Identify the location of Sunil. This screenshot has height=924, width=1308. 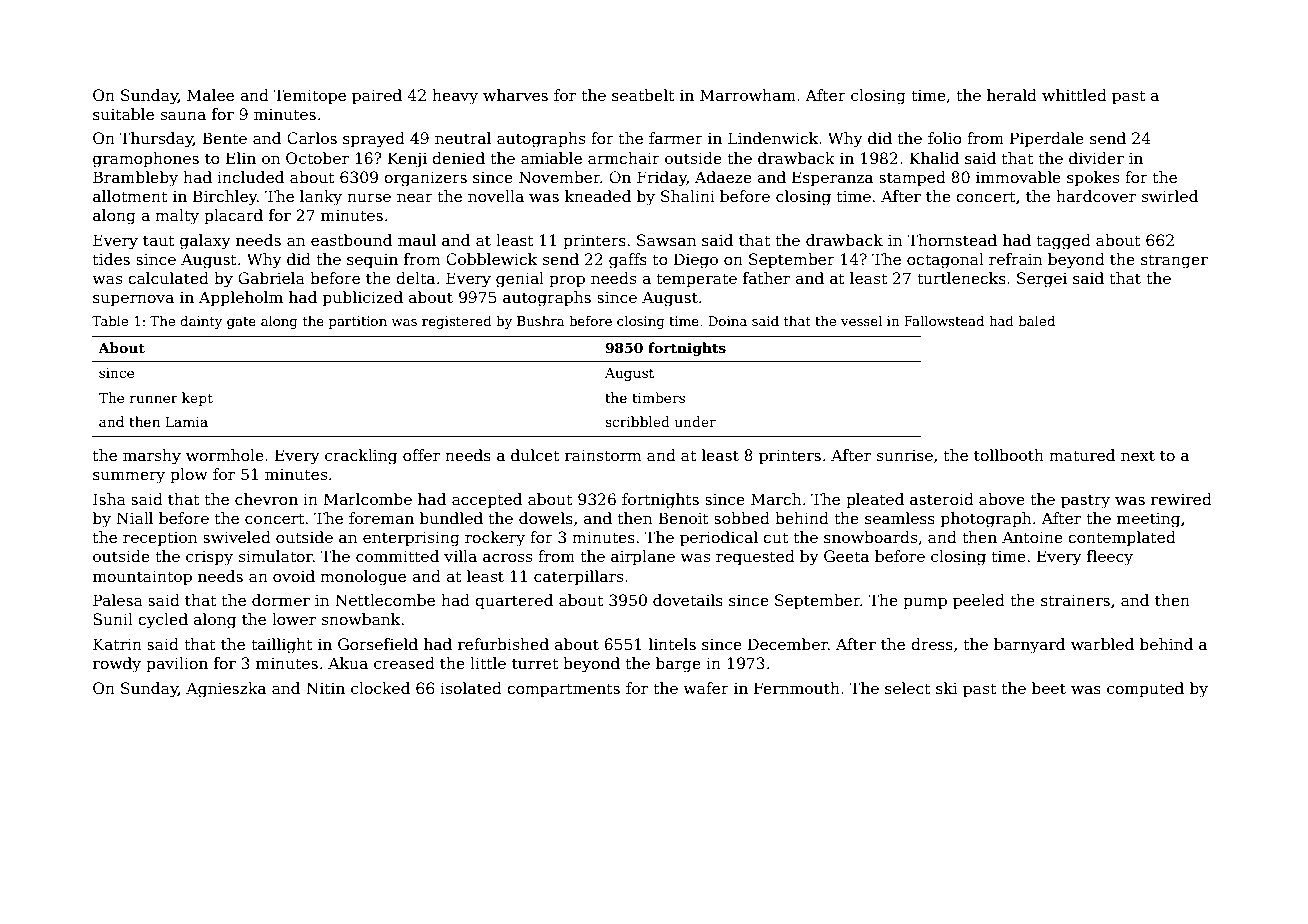
(113, 619).
